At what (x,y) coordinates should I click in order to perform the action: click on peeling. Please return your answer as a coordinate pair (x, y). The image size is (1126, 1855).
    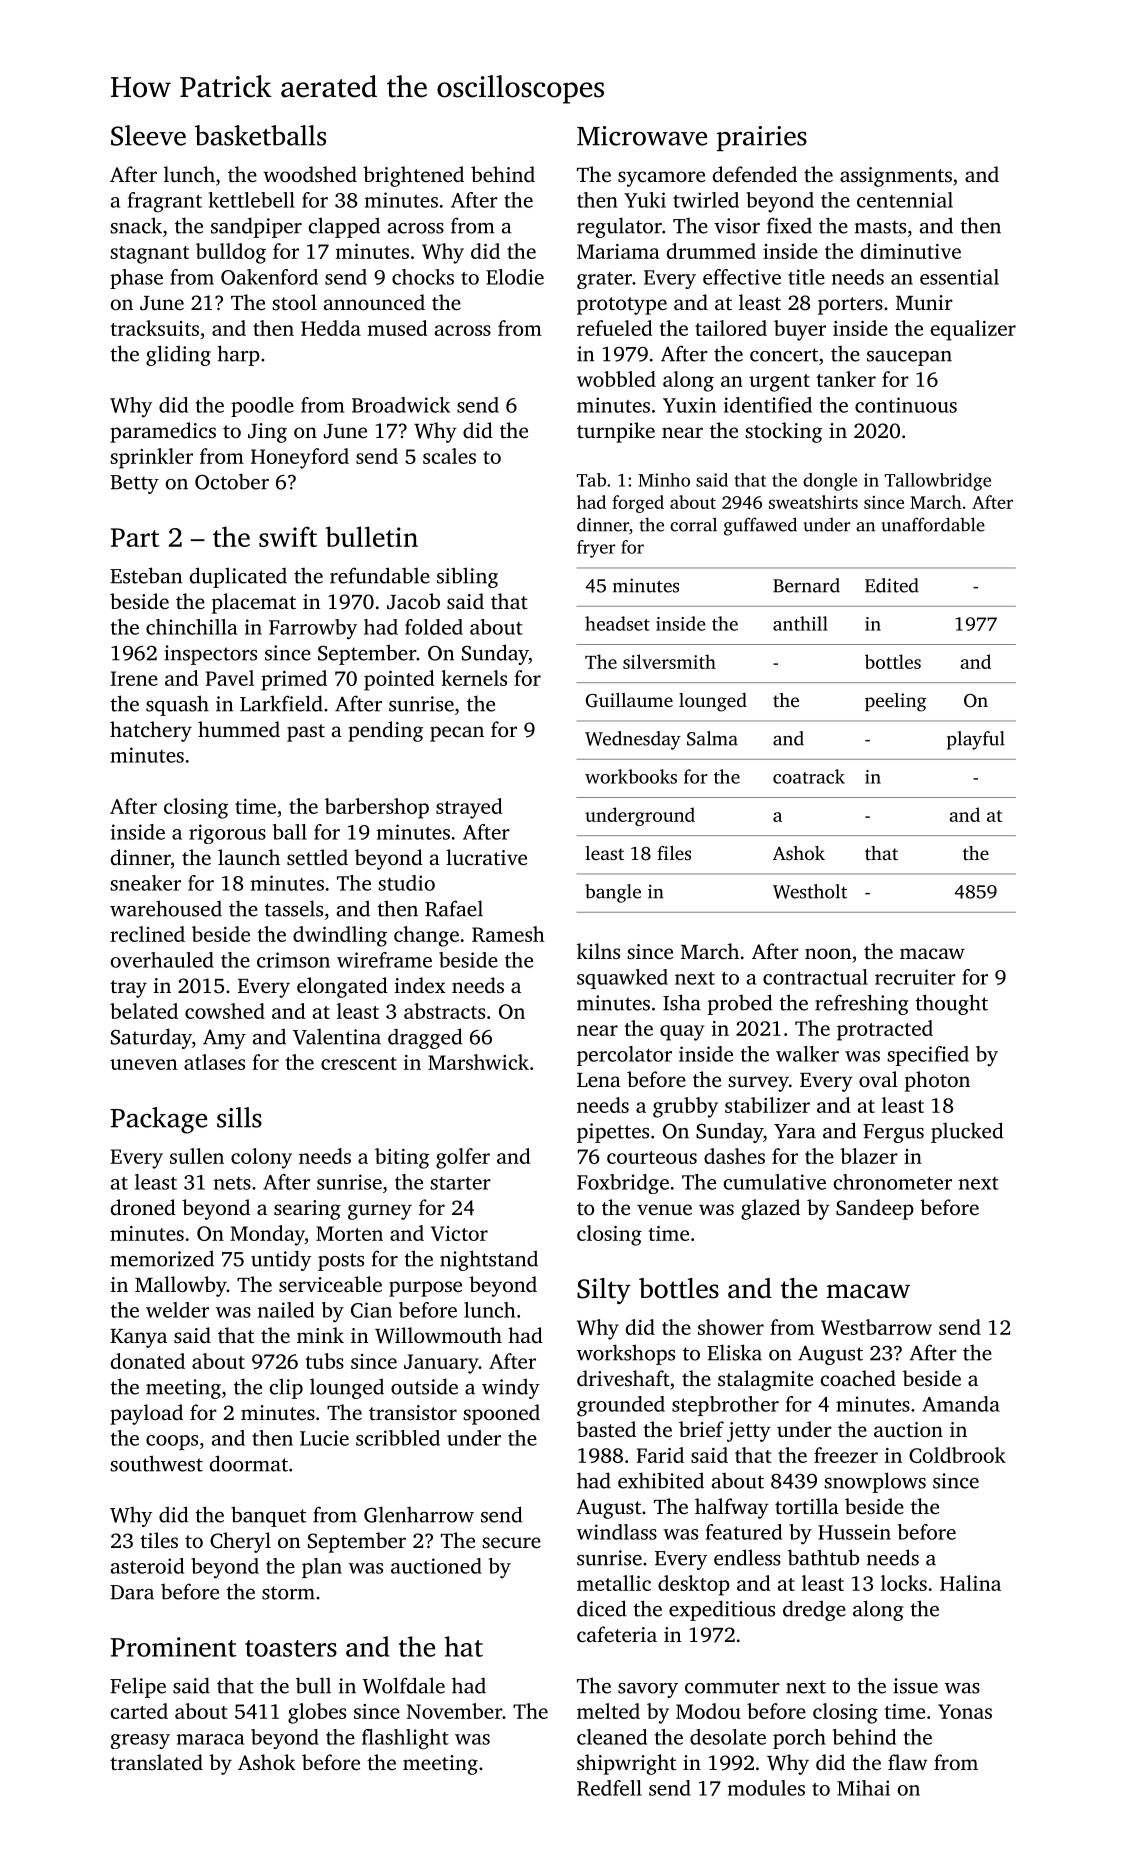
    Looking at the image, I should click on (896, 702).
